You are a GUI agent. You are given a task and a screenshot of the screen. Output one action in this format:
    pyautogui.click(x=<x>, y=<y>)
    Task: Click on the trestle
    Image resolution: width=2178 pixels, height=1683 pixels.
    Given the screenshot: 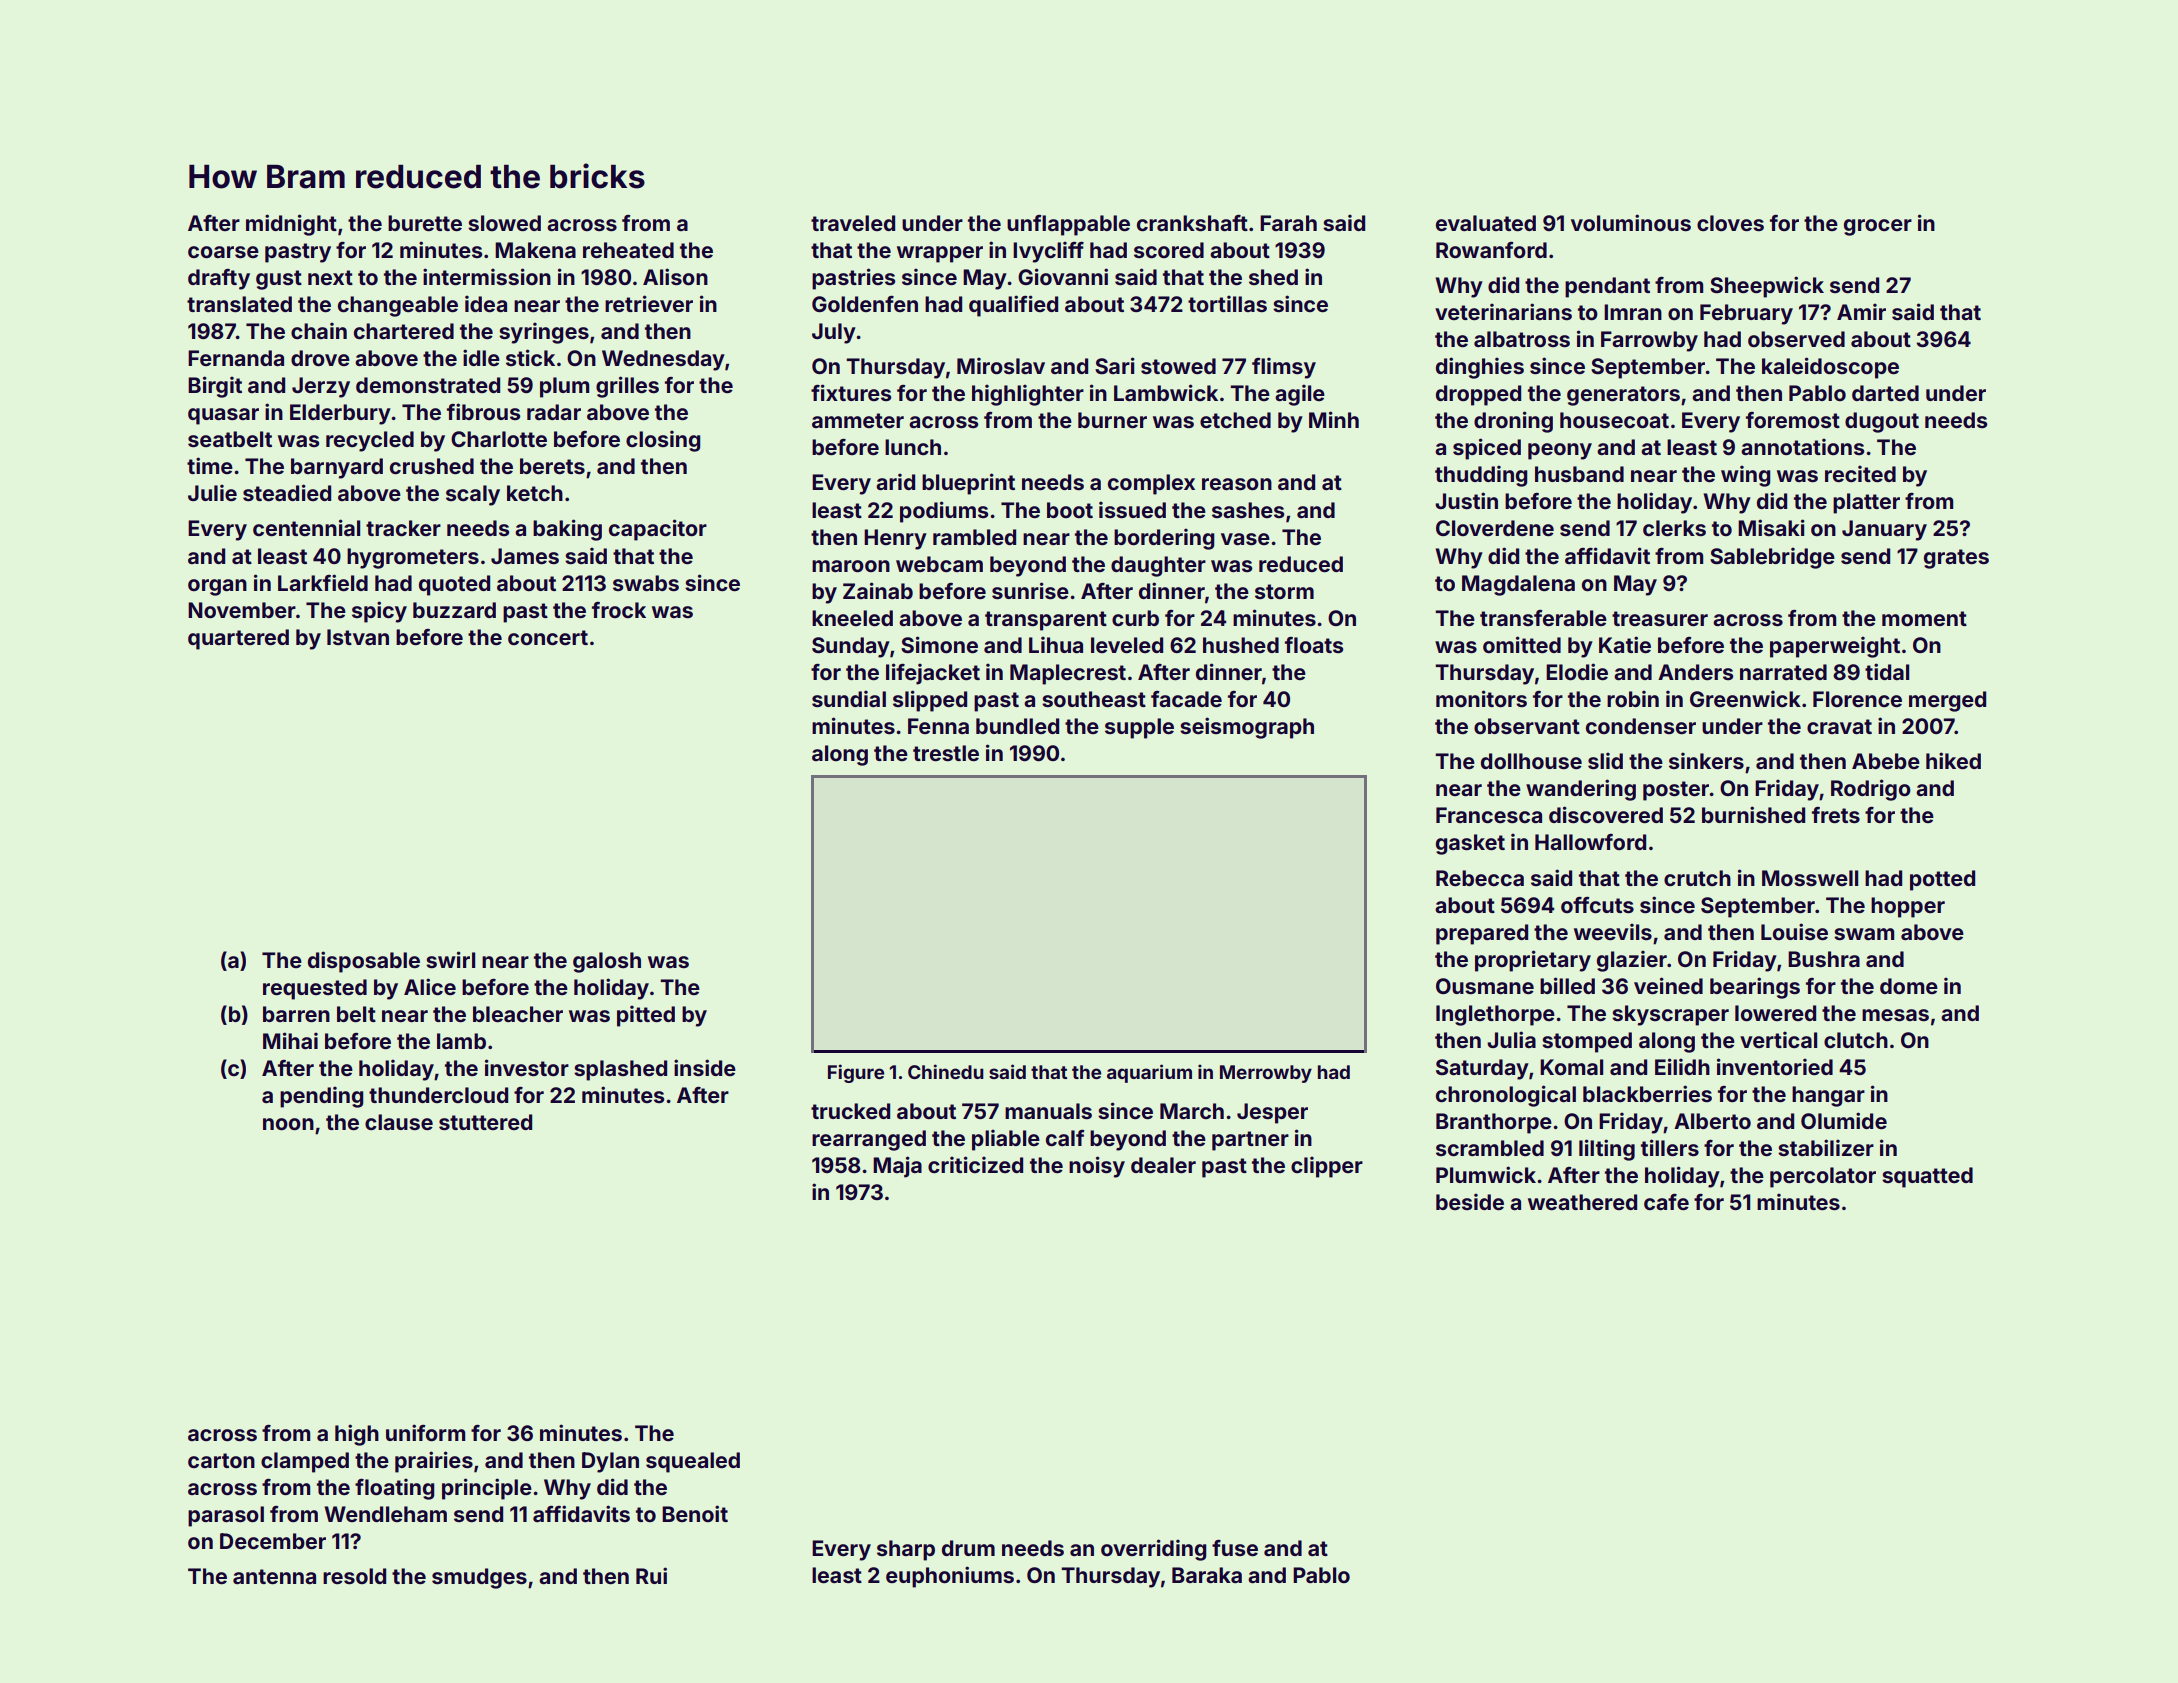 What is the action you would take?
    pyautogui.click(x=946, y=753)
